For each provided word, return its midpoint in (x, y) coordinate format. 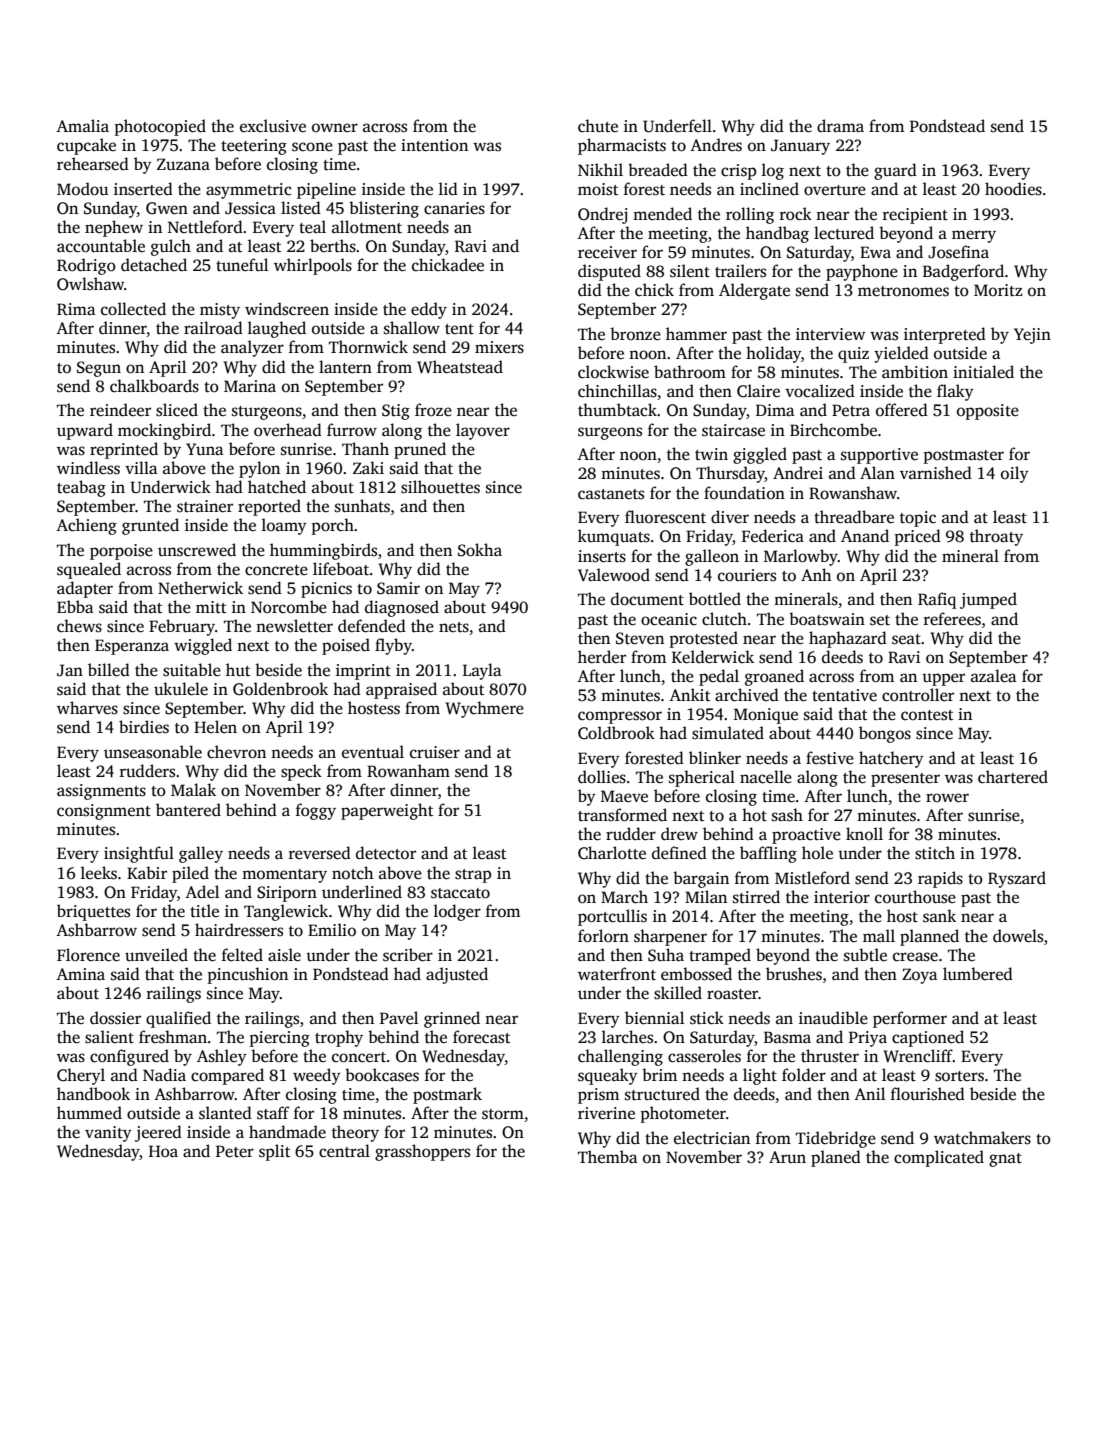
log (773, 171)
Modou (82, 189)
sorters (959, 1076)
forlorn (603, 936)
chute (598, 125)
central (344, 1151)
